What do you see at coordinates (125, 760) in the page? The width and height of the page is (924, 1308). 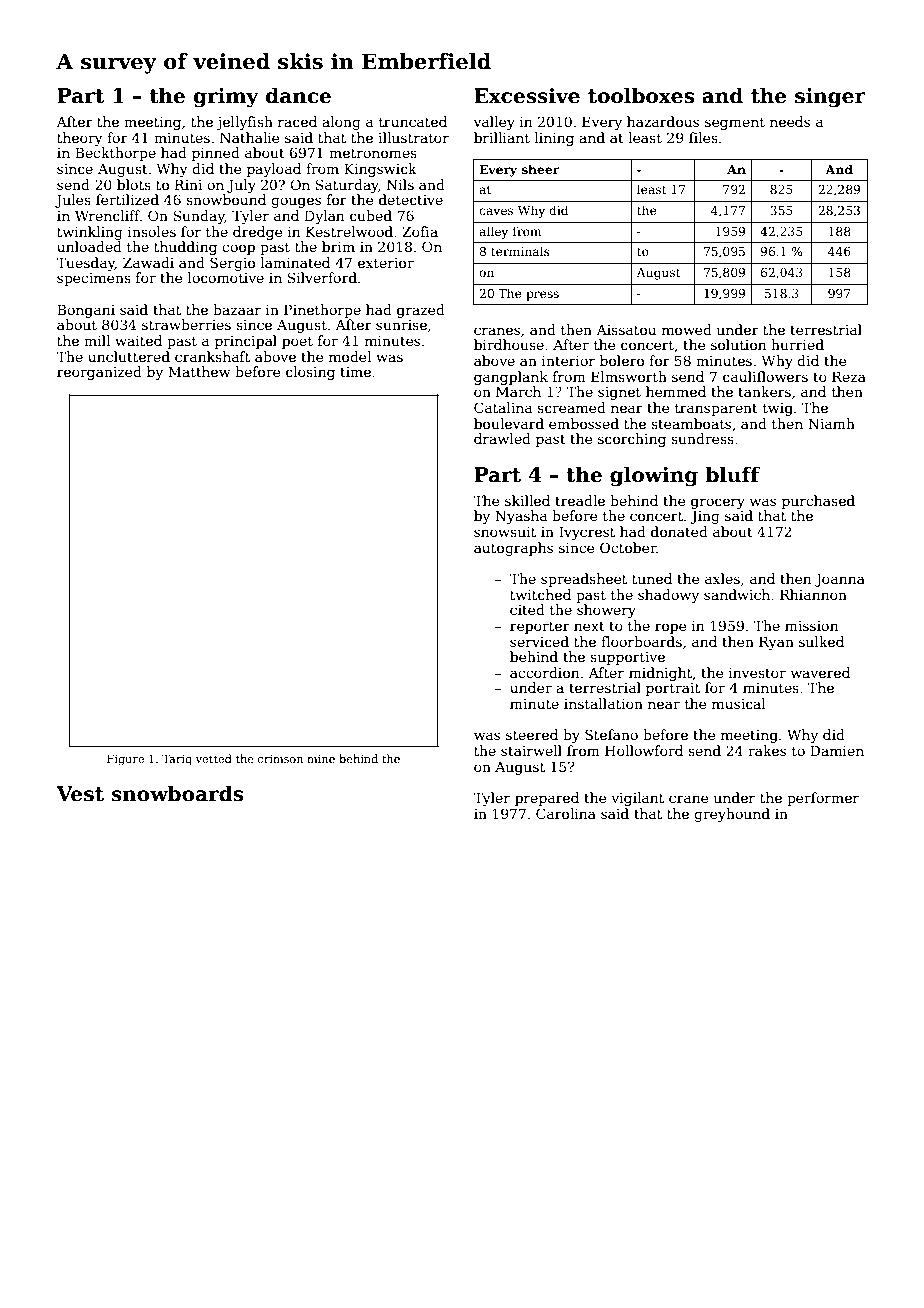 I see `Figure` at bounding box center [125, 760].
